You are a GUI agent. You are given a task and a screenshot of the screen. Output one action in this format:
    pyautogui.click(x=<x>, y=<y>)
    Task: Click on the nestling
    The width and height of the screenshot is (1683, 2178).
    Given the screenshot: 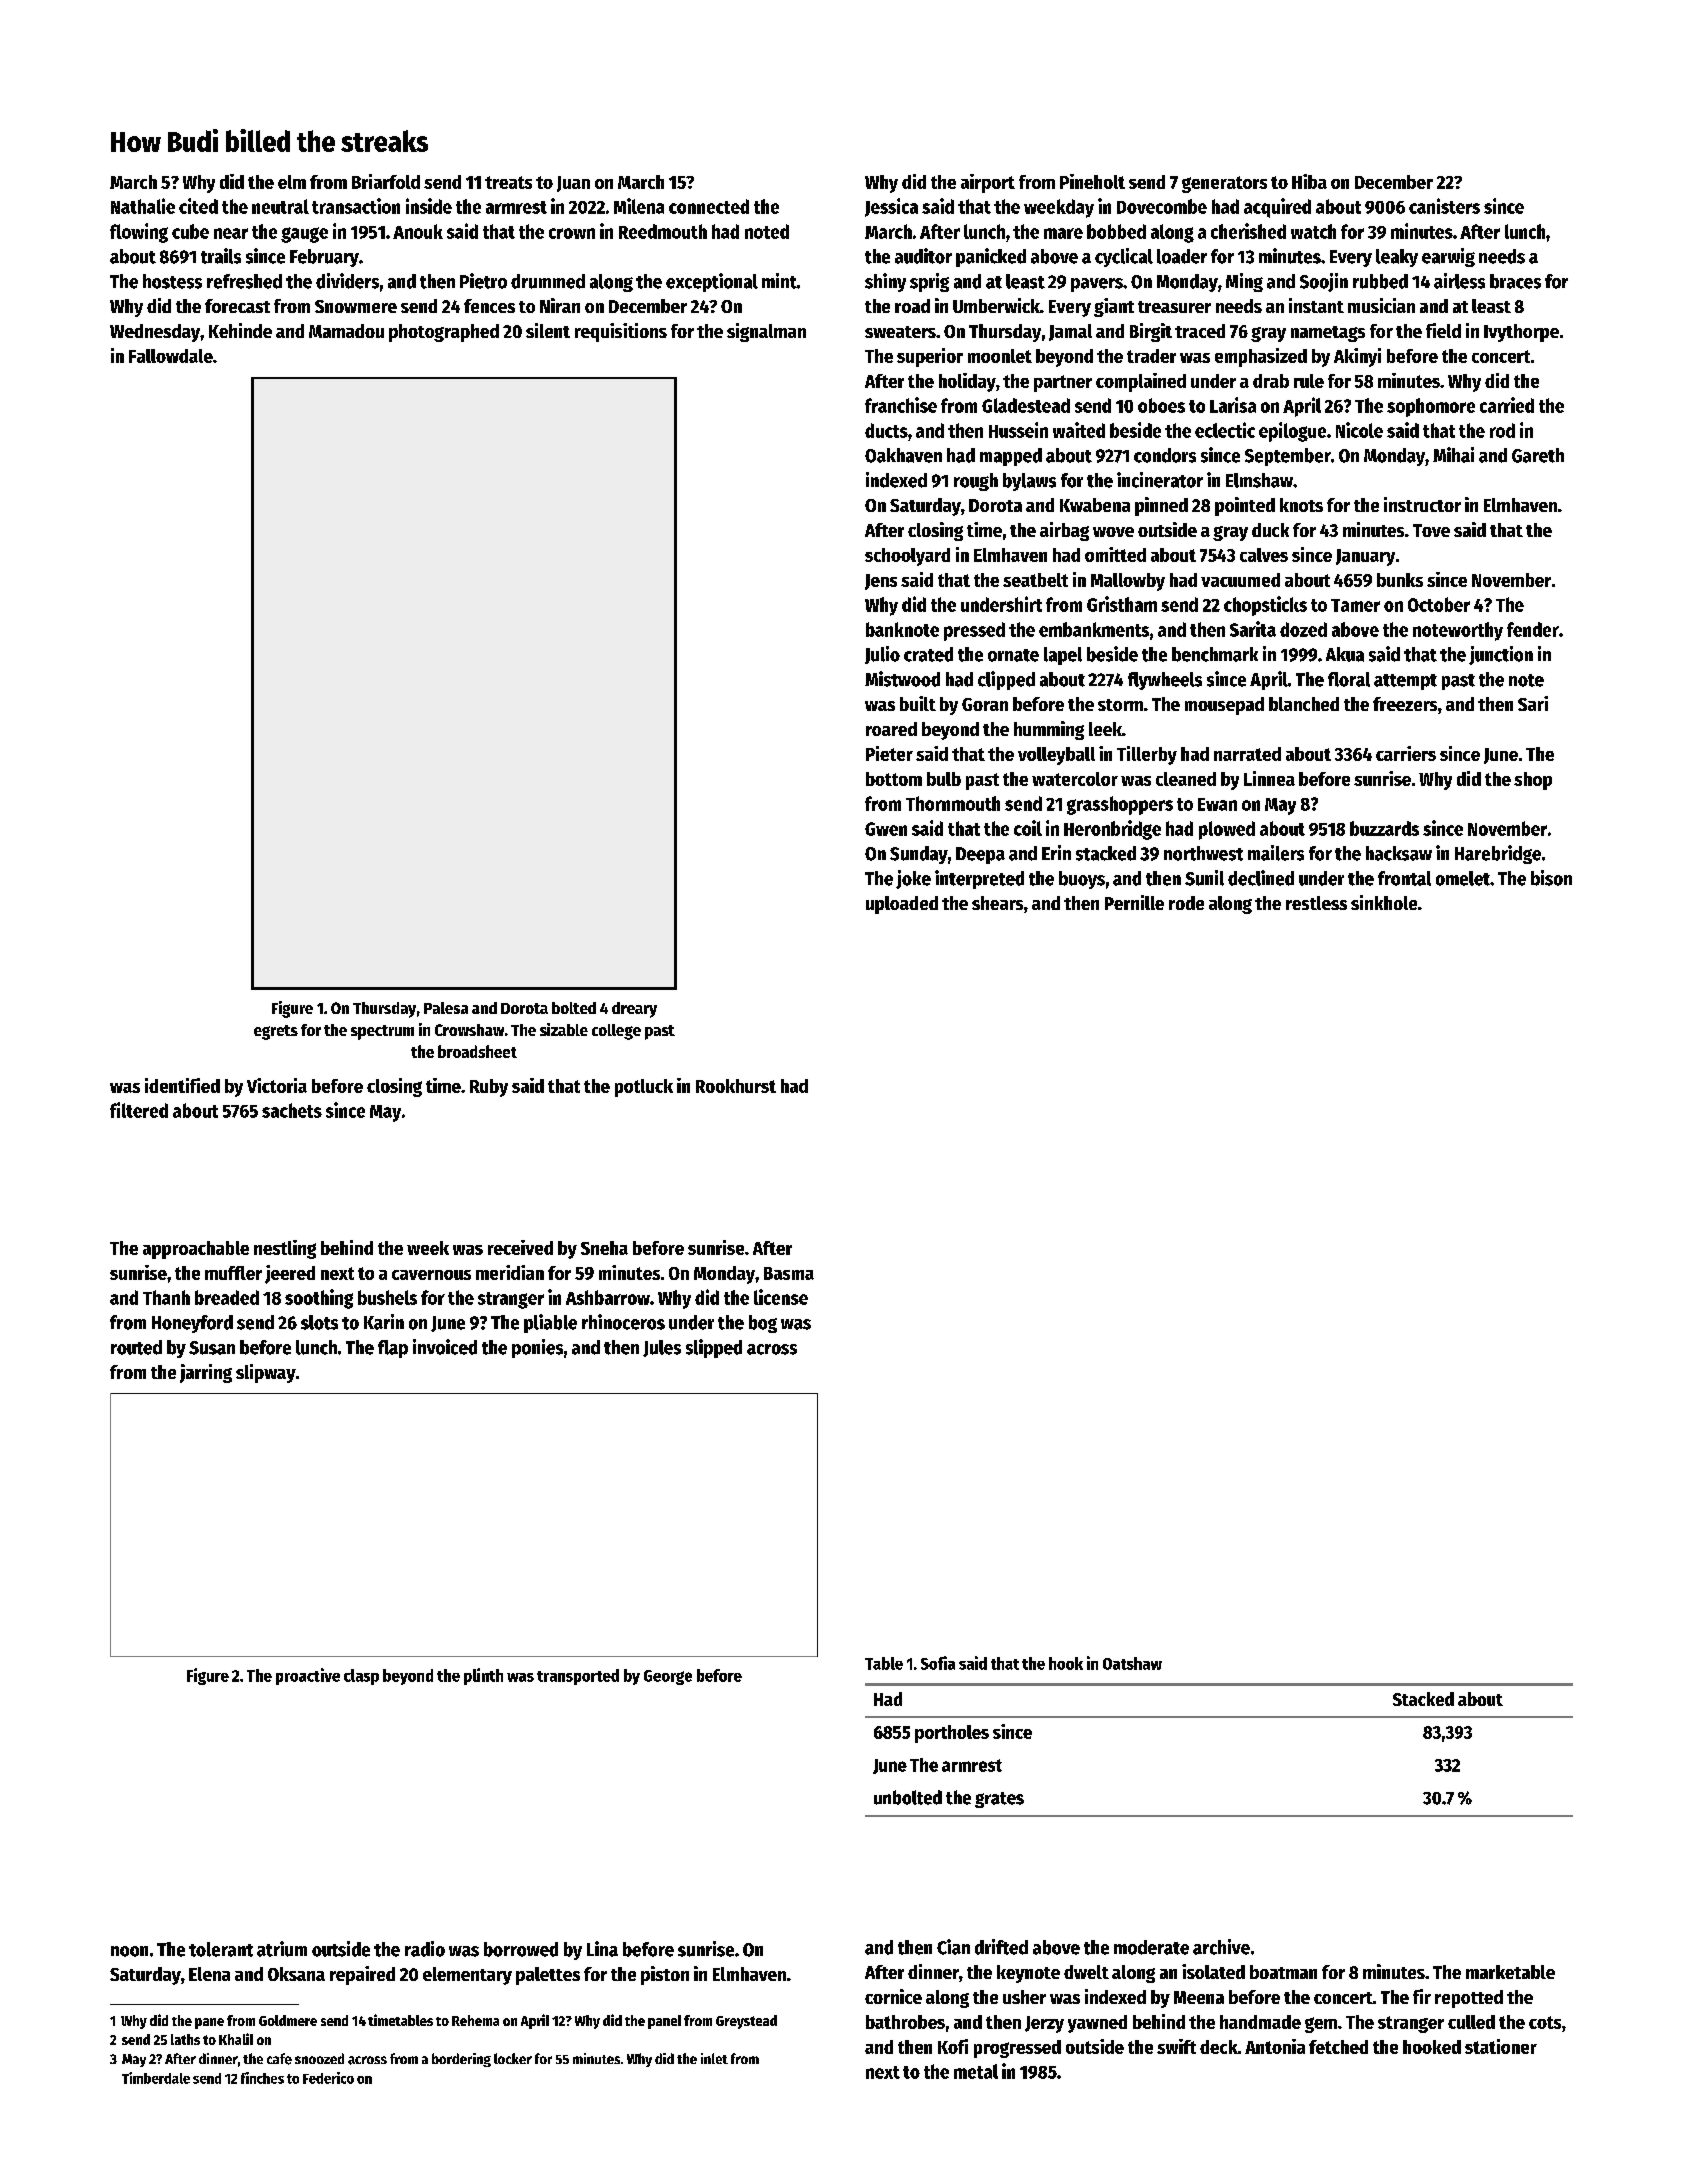 What is the action you would take?
    pyautogui.click(x=285, y=1249)
